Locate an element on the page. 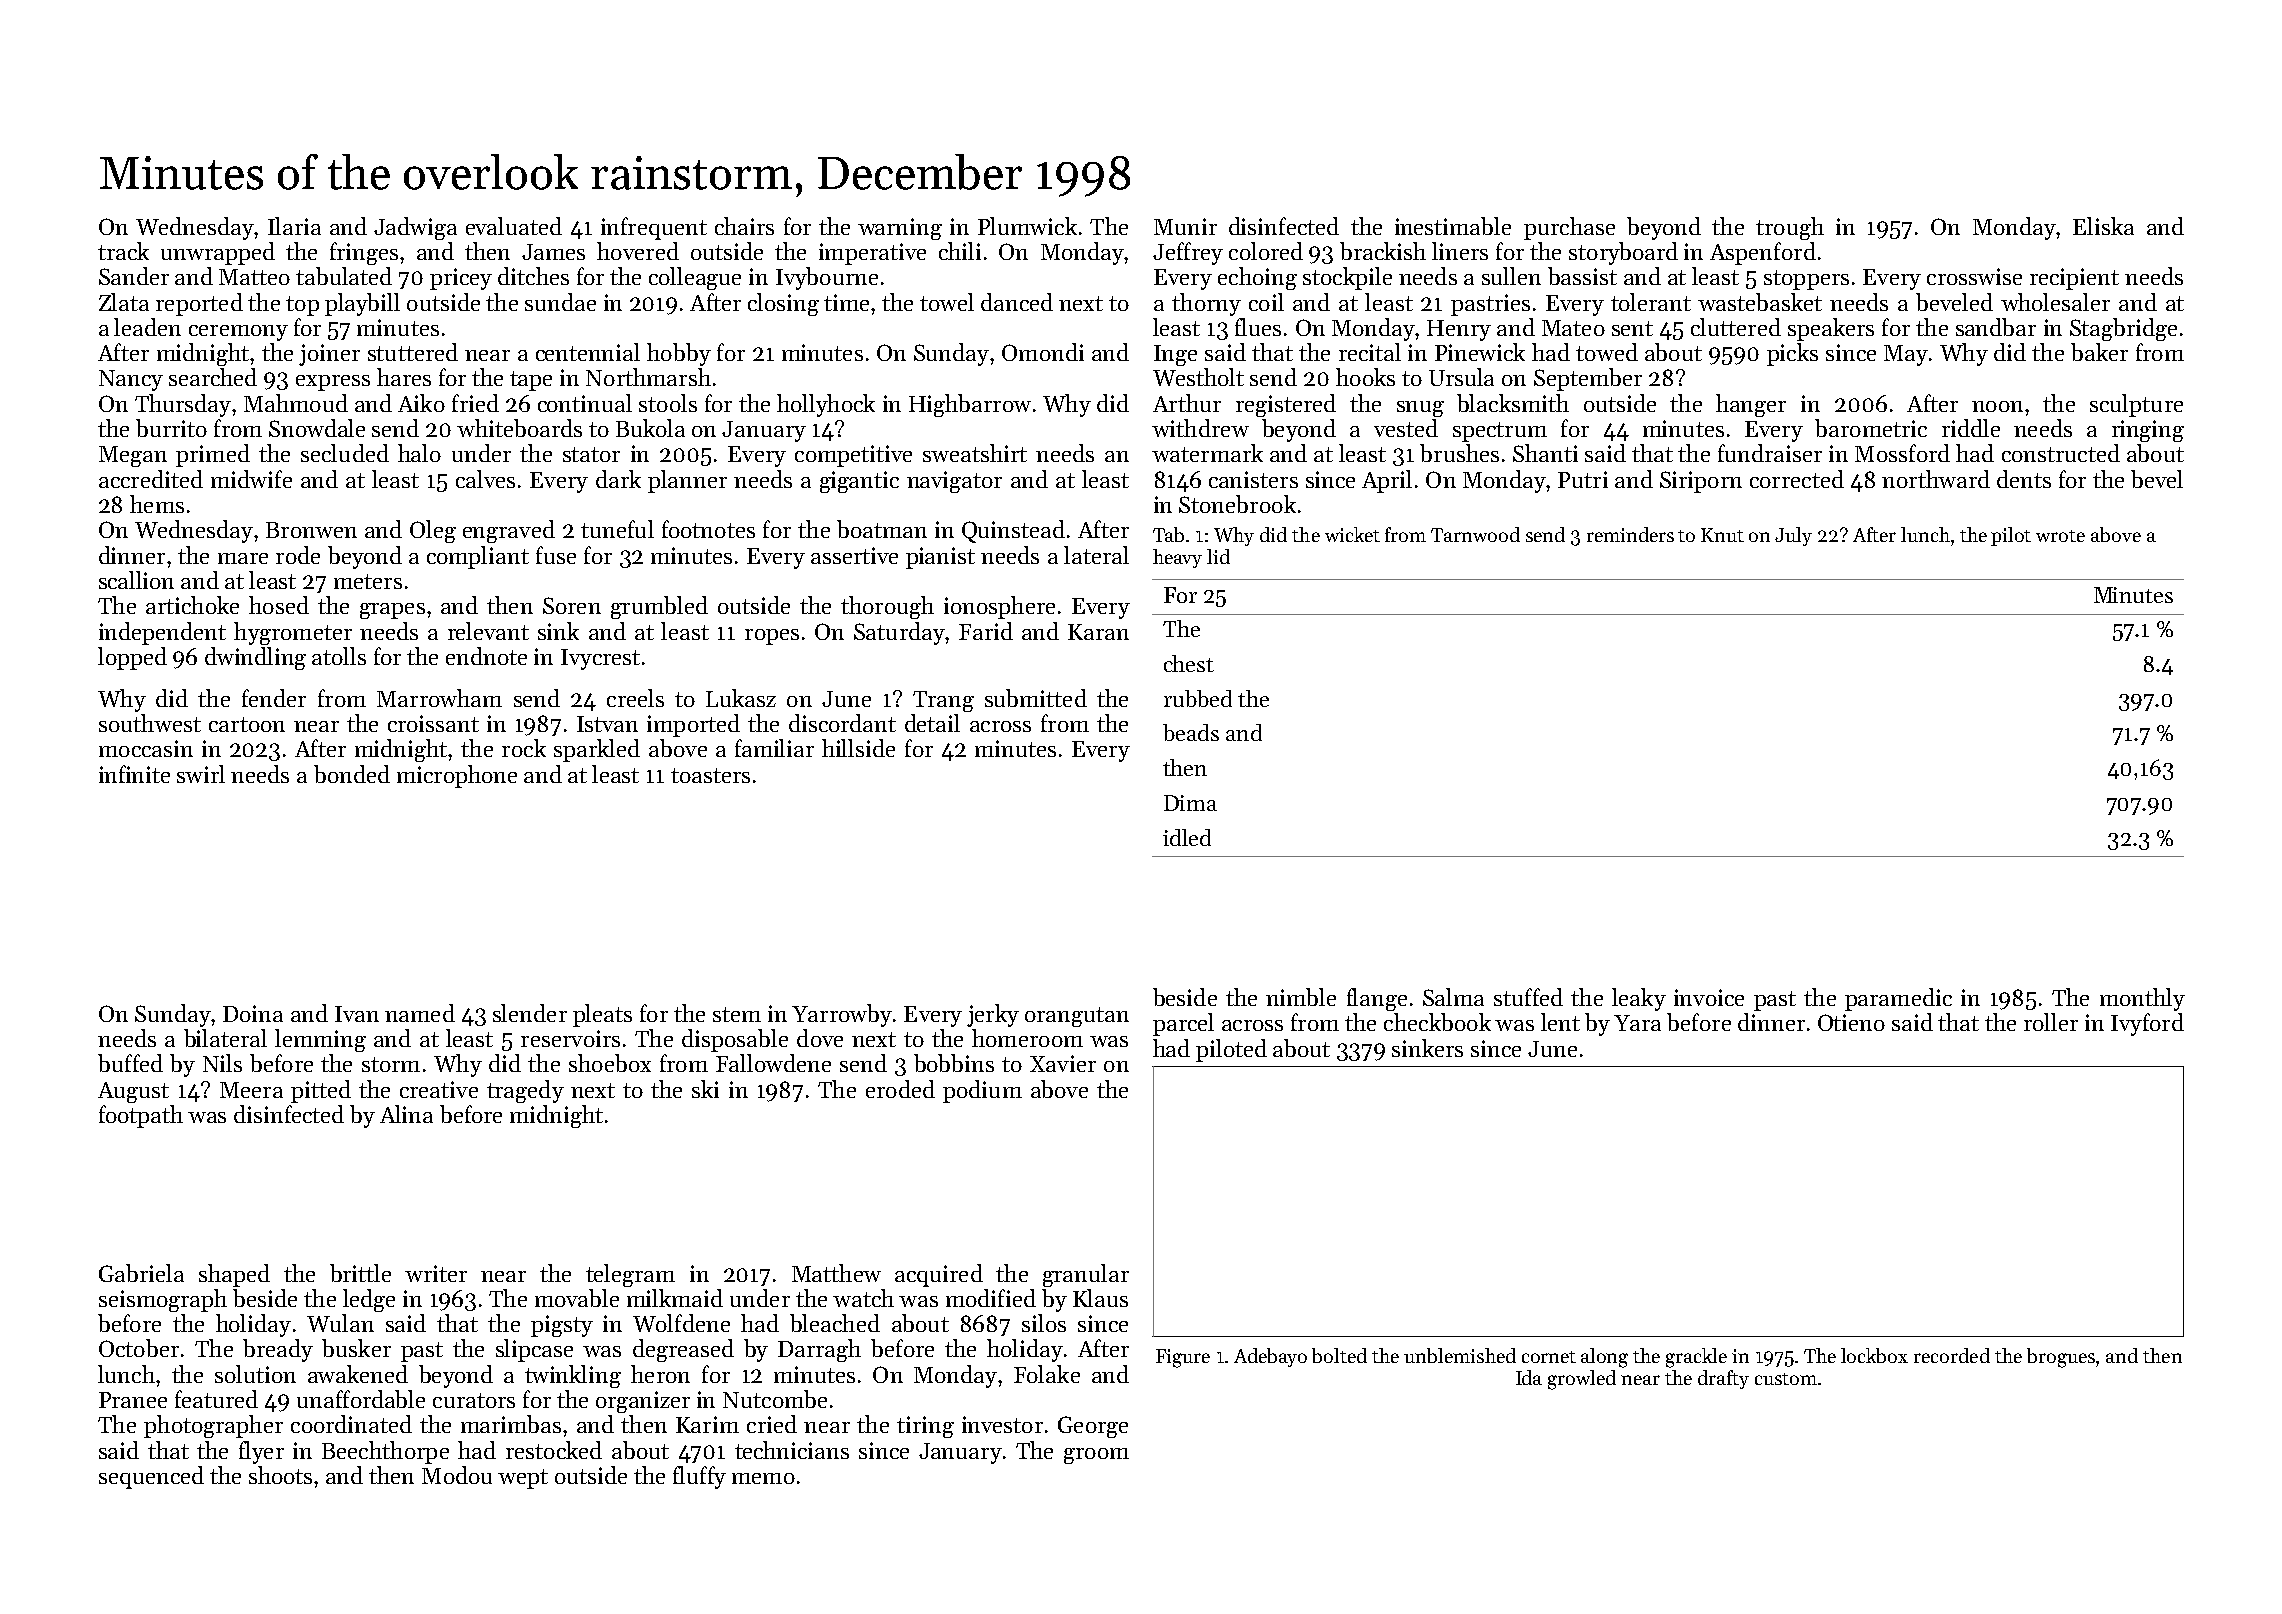 This document has width=2282, height=1614. beads is located at coordinates (1191, 732).
